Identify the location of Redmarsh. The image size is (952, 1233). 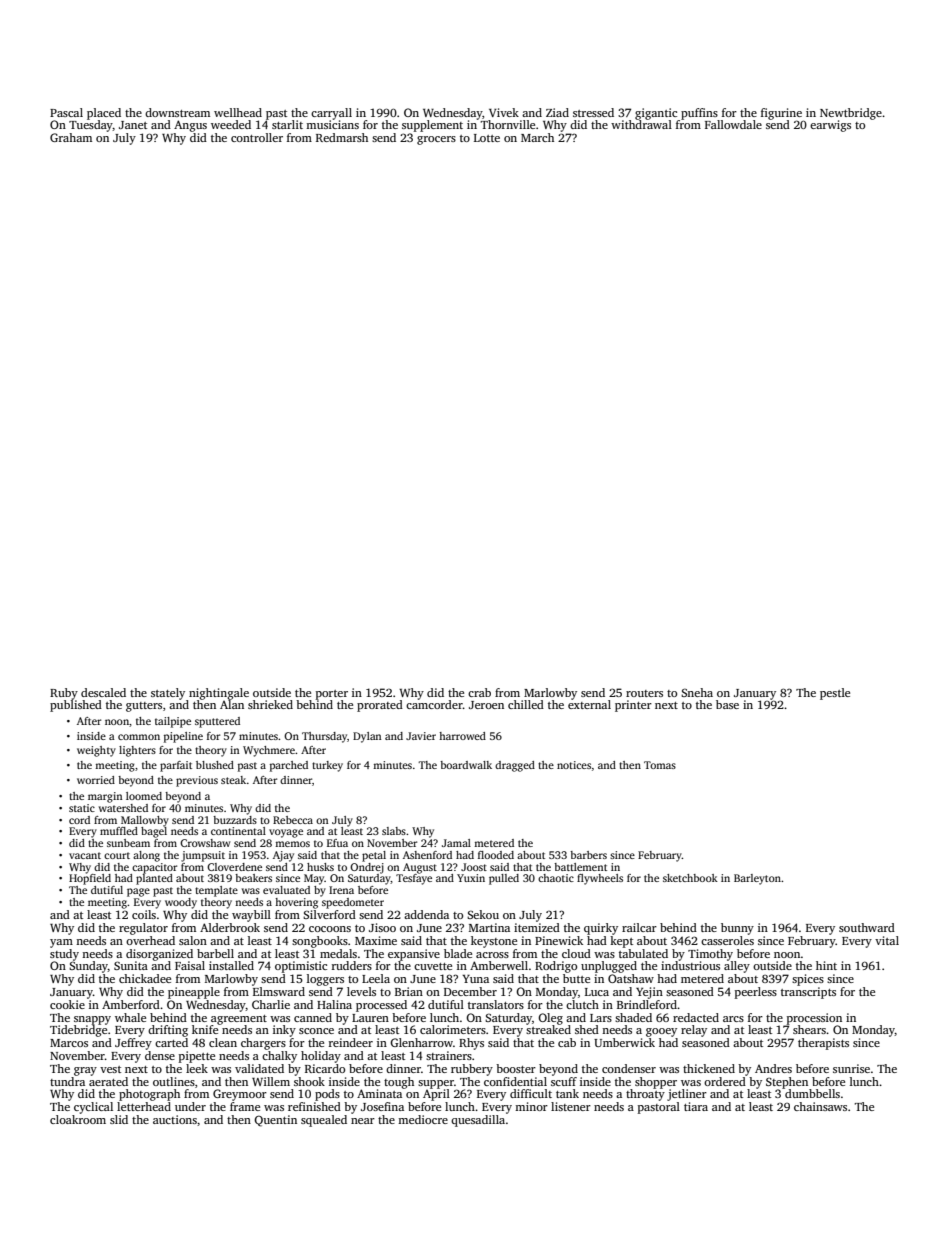
(342, 137).
